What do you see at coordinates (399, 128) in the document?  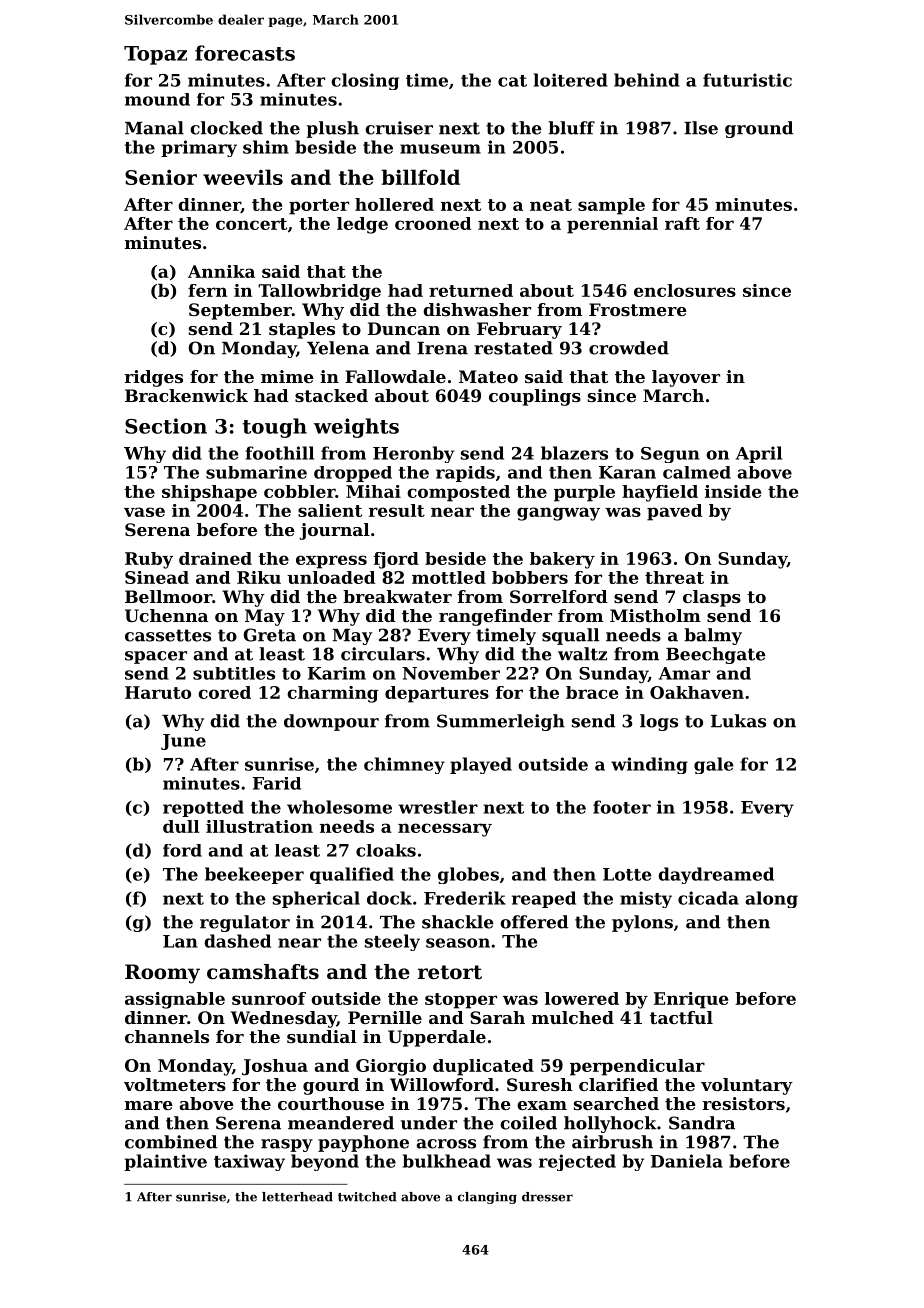 I see `cruiser` at bounding box center [399, 128].
